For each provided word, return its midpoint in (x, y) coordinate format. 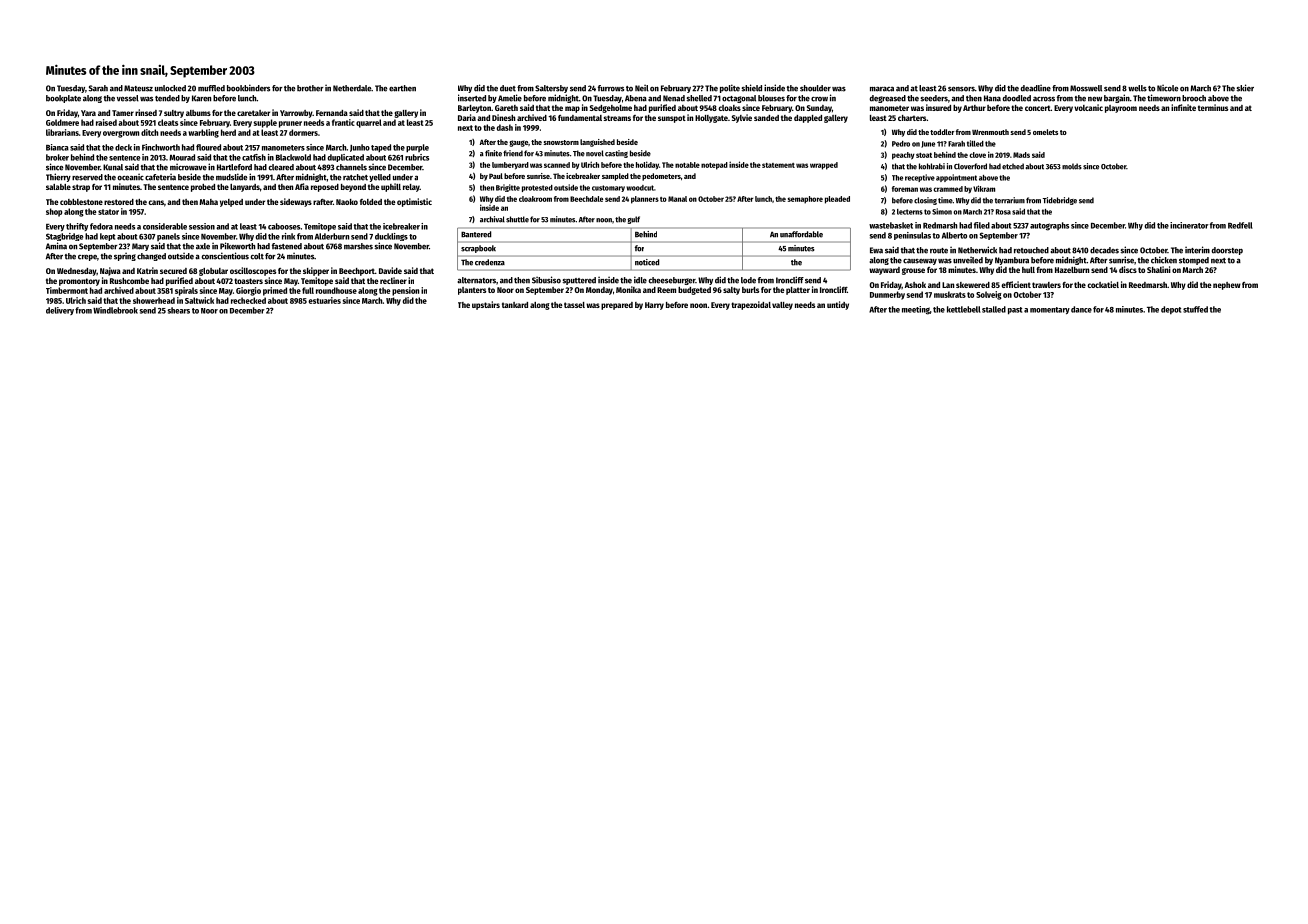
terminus (1213, 107)
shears (178, 310)
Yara (88, 113)
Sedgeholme (611, 109)
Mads (1021, 155)
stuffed (1195, 309)
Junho (360, 148)
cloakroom (535, 199)
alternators (476, 280)
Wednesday (77, 272)
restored (119, 202)
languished (597, 143)
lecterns (910, 212)
